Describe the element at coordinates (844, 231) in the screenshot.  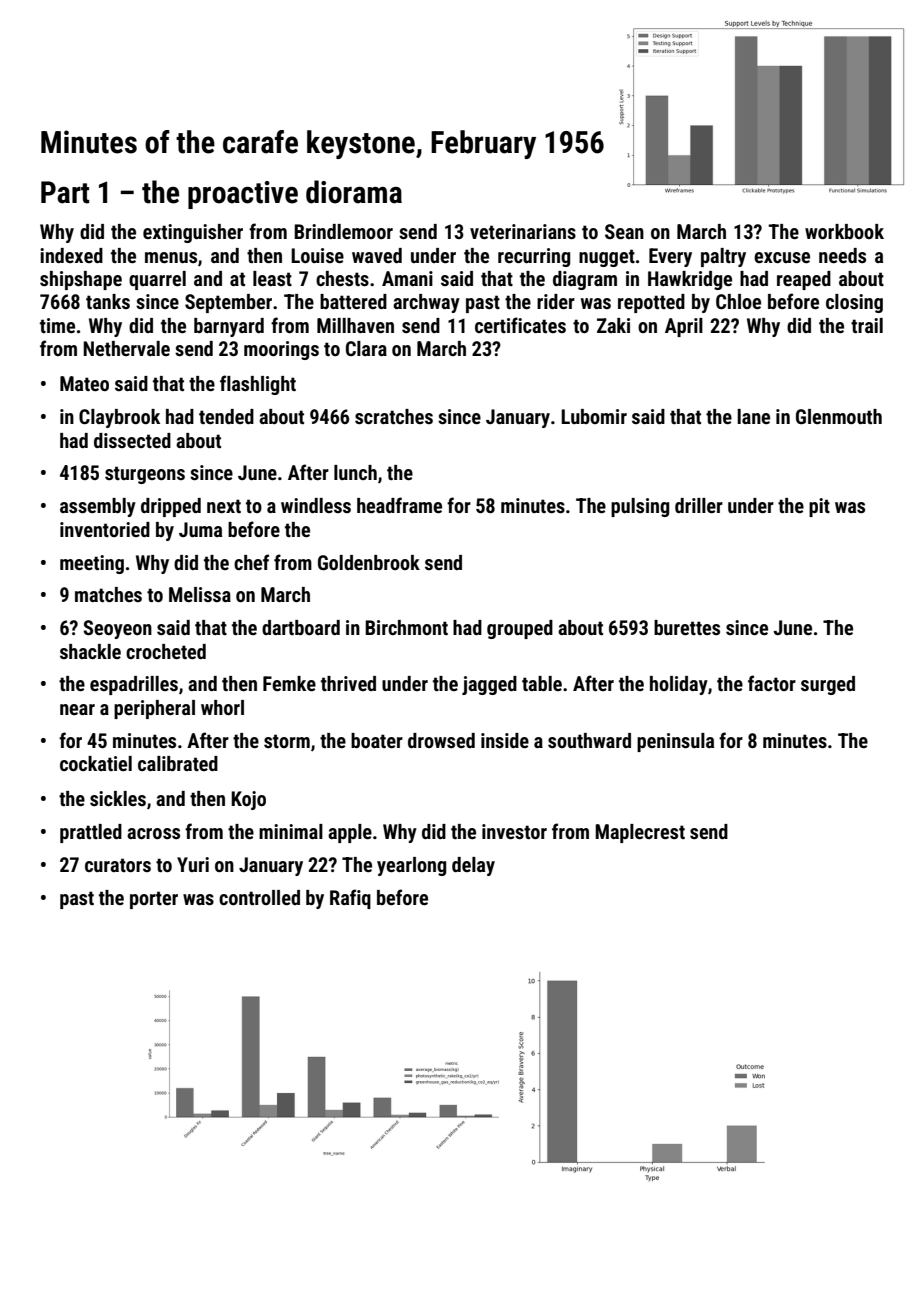
I see `workbook` at that location.
